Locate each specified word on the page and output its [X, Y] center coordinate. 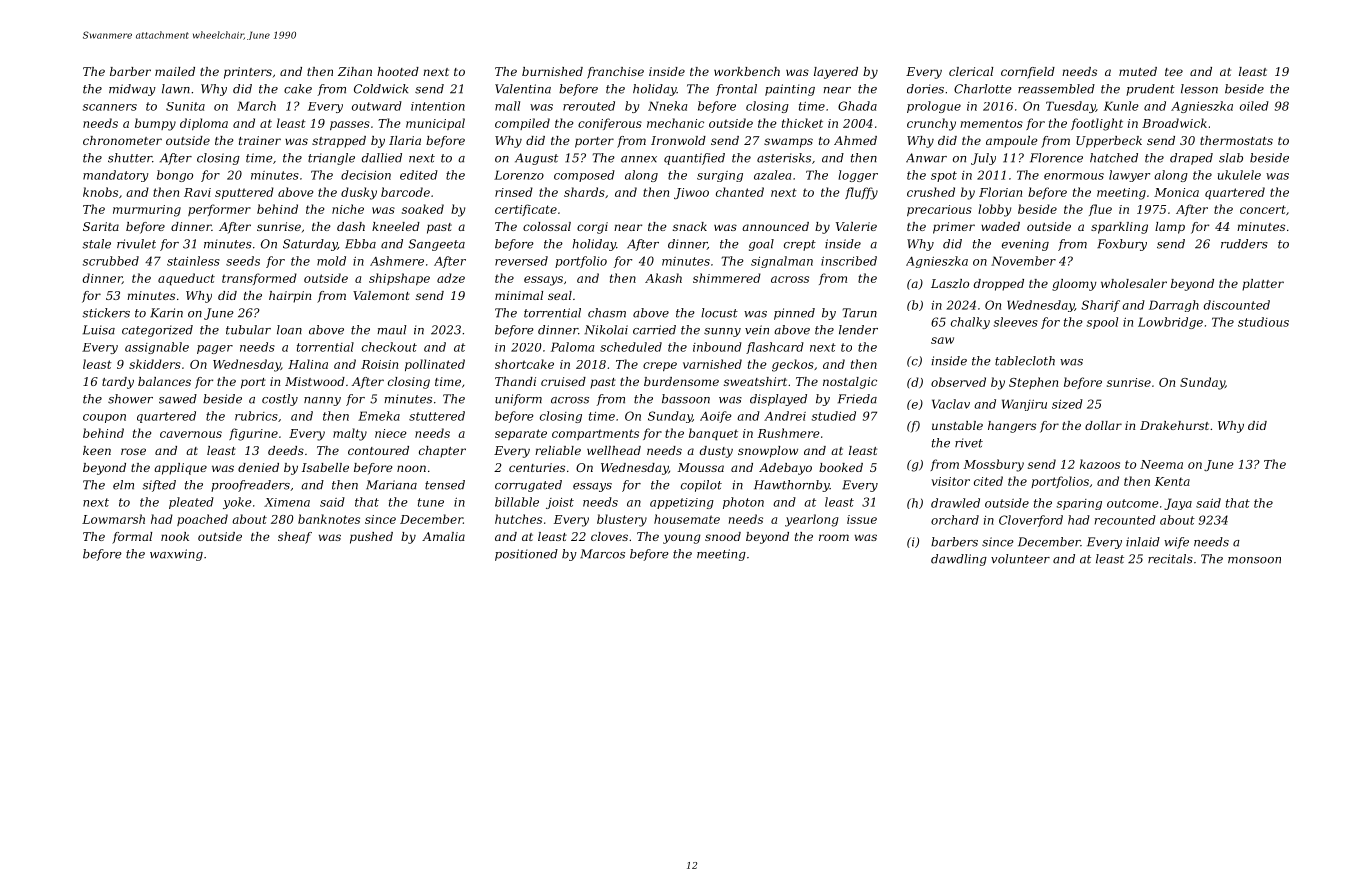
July [983, 159]
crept [800, 245]
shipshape [399, 279]
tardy [118, 383]
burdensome [681, 381]
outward [377, 106]
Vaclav [951, 404]
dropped [999, 285]
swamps [788, 143]
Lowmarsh [113, 519]
